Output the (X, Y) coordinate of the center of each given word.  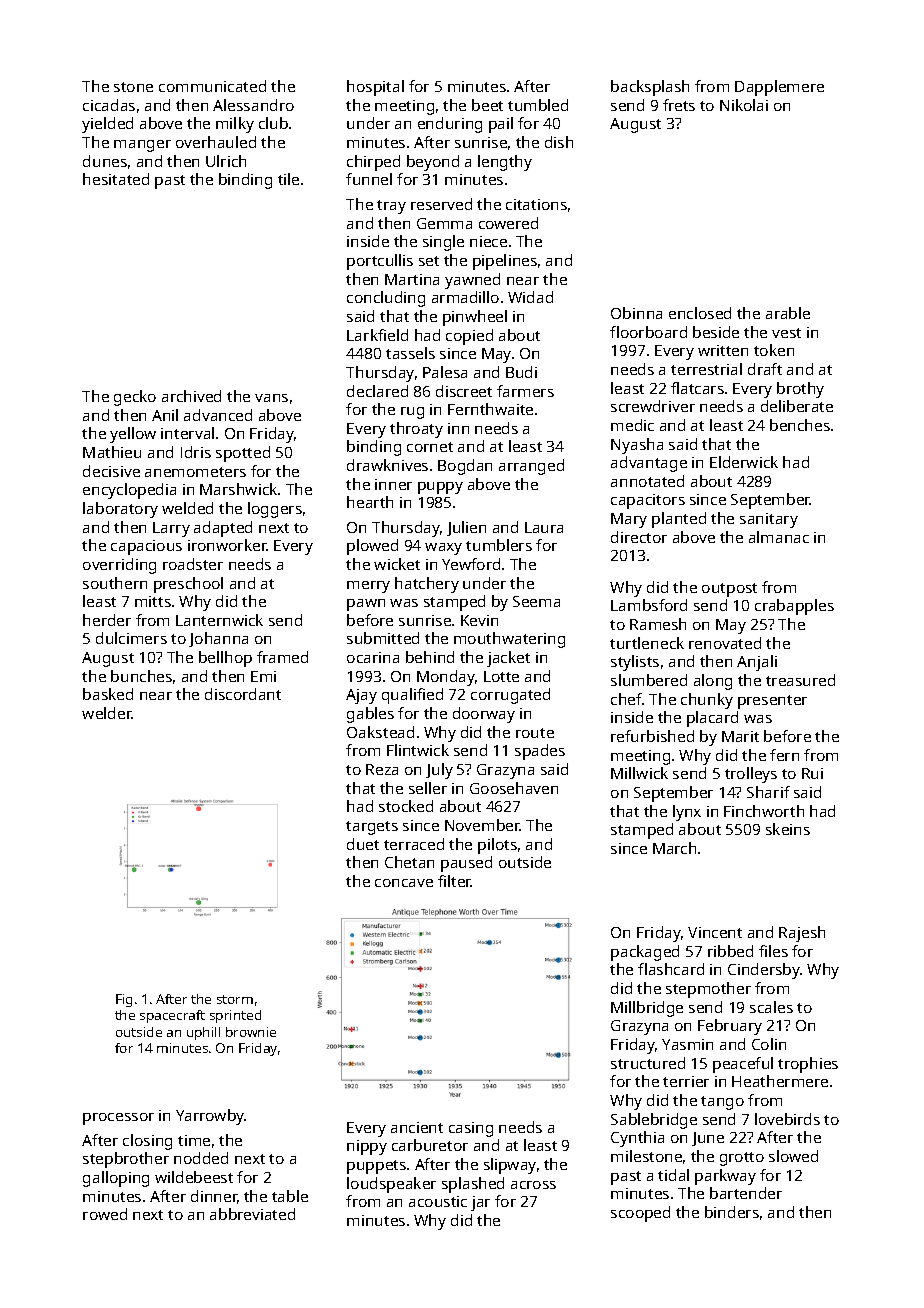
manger (142, 146)
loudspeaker (391, 1185)
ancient (417, 1127)
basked (108, 694)
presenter (772, 702)
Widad (530, 297)
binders (732, 1212)
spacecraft (172, 1016)
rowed (105, 1214)
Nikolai (744, 105)
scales (771, 1007)
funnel (369, 179)
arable (788, 313)
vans (271, 398)
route (535, 733)
